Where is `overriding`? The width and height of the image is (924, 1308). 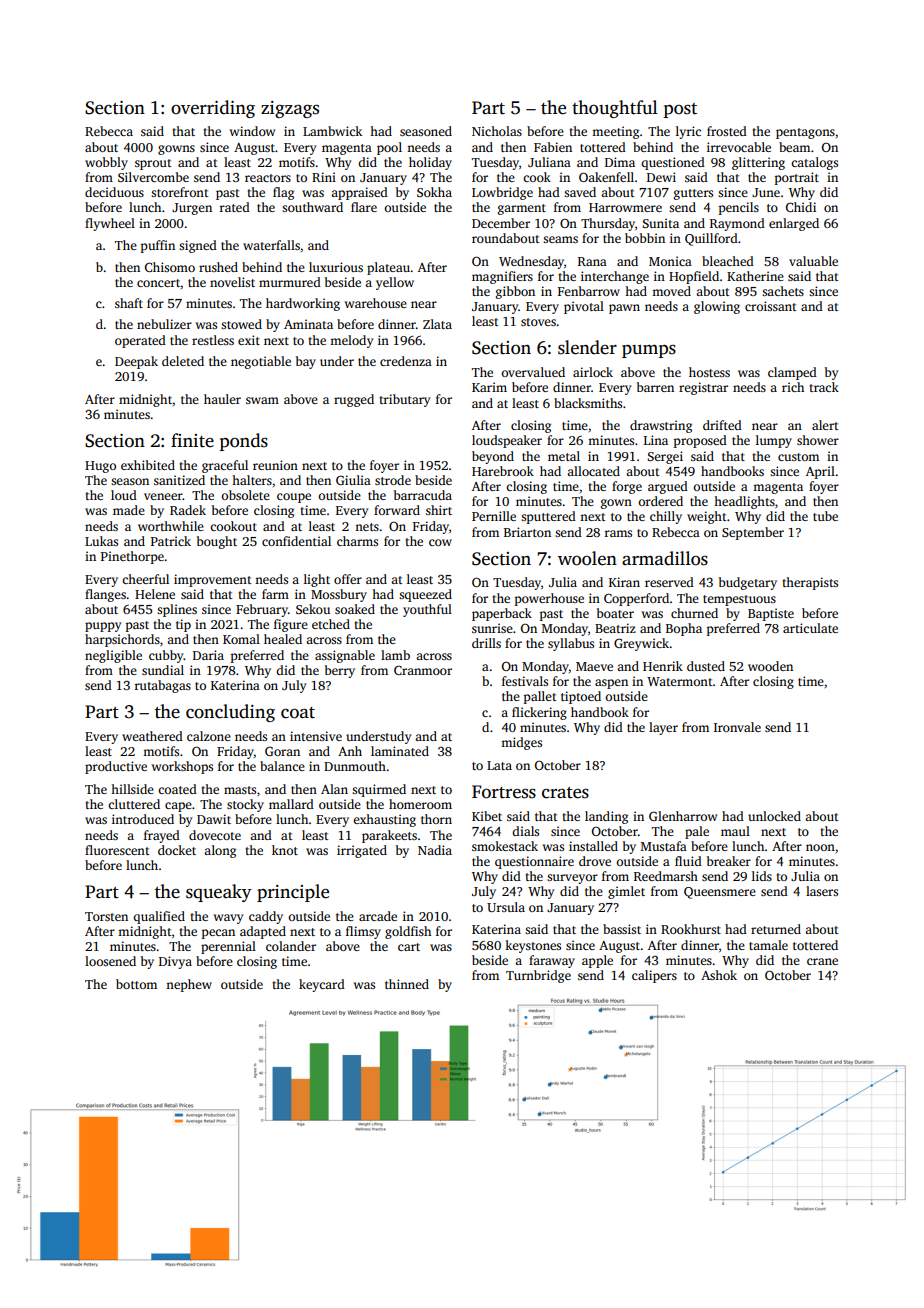
overriding is located at coordinates (213, 109).
